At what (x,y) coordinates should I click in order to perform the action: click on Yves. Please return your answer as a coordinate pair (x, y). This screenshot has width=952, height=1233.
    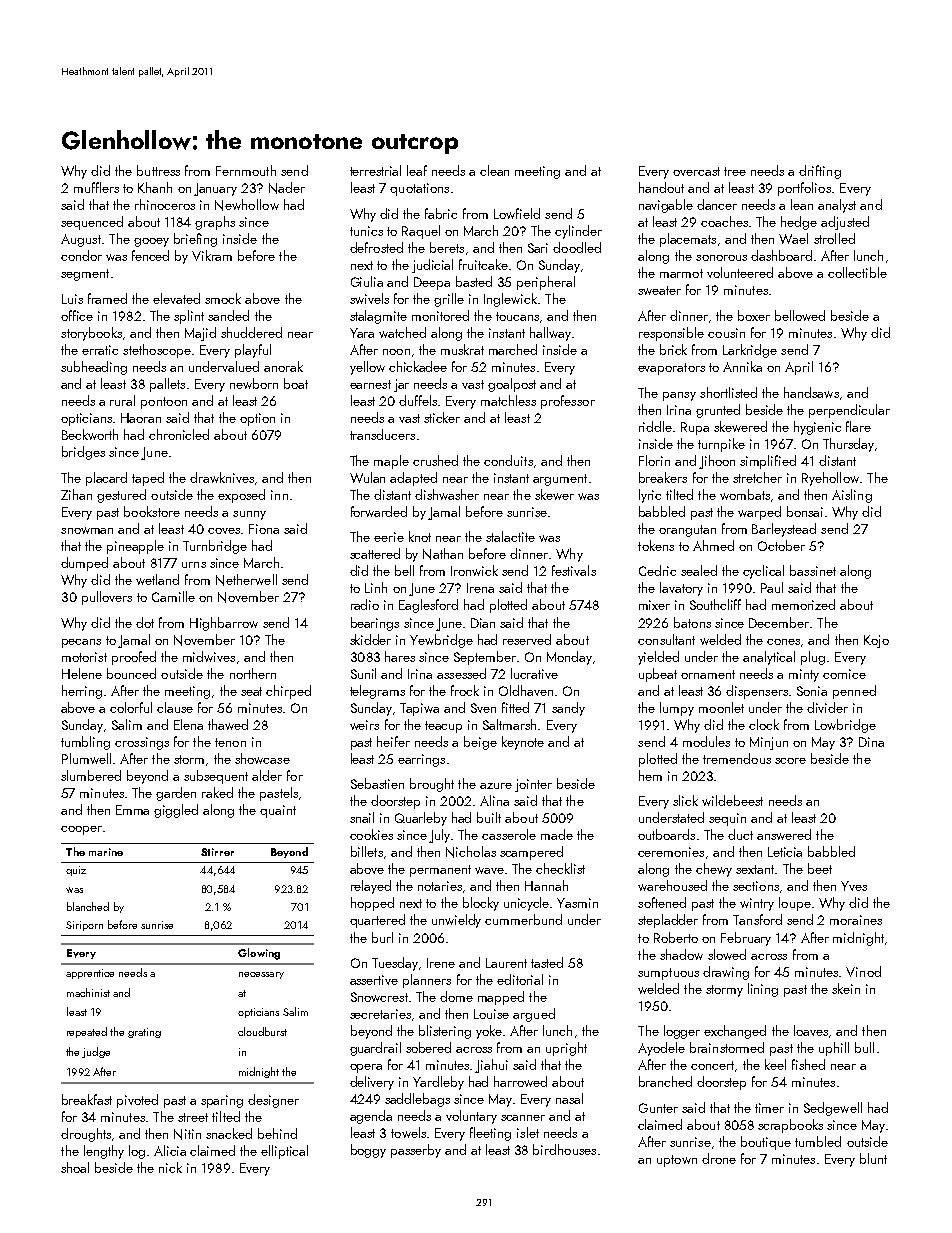
    Looking at the image, I should click on (854, 886).
